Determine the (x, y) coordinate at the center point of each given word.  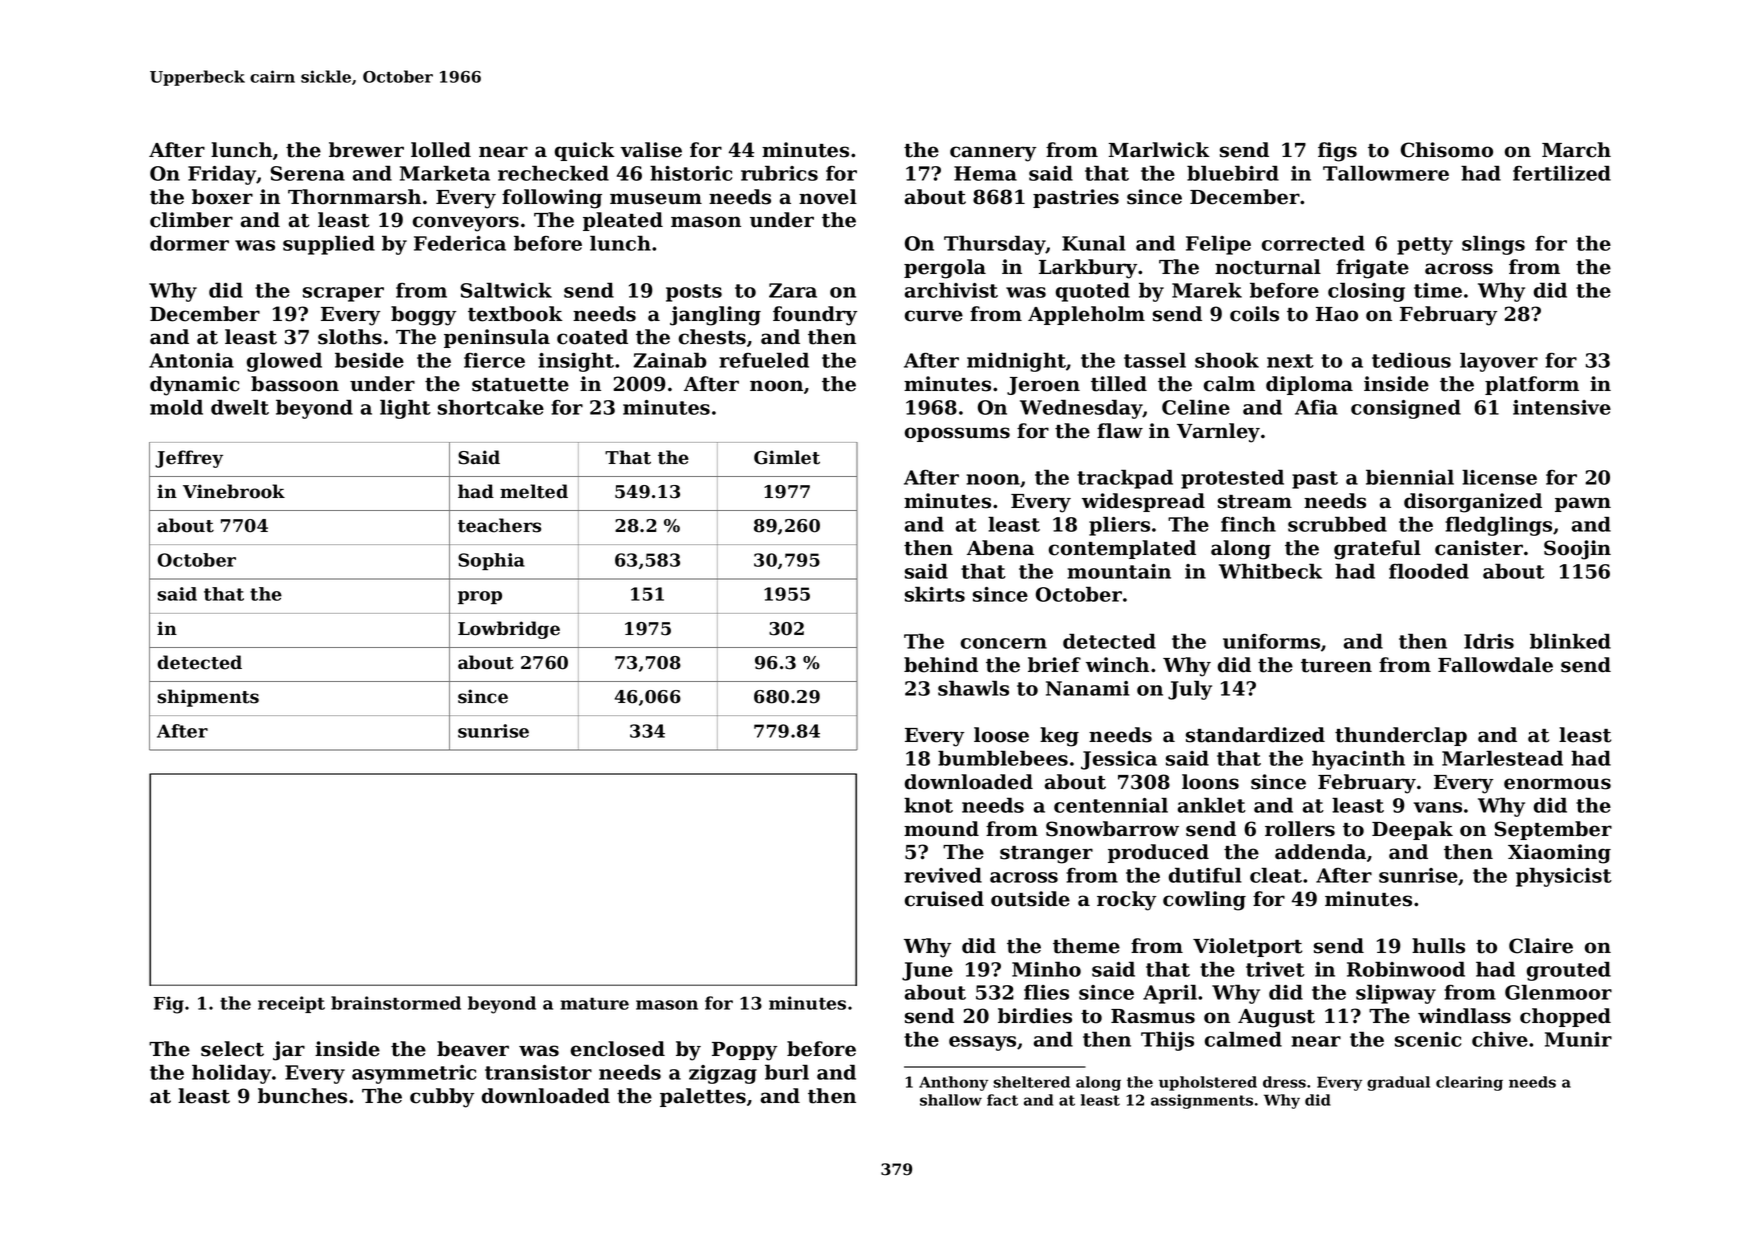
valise (651, 150)
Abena (1000, 548)
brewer (366, 150)
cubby (442, 1098)
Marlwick (1159, 150)
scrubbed (1337, 524)
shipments (208, 698)
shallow (951, 1100)
